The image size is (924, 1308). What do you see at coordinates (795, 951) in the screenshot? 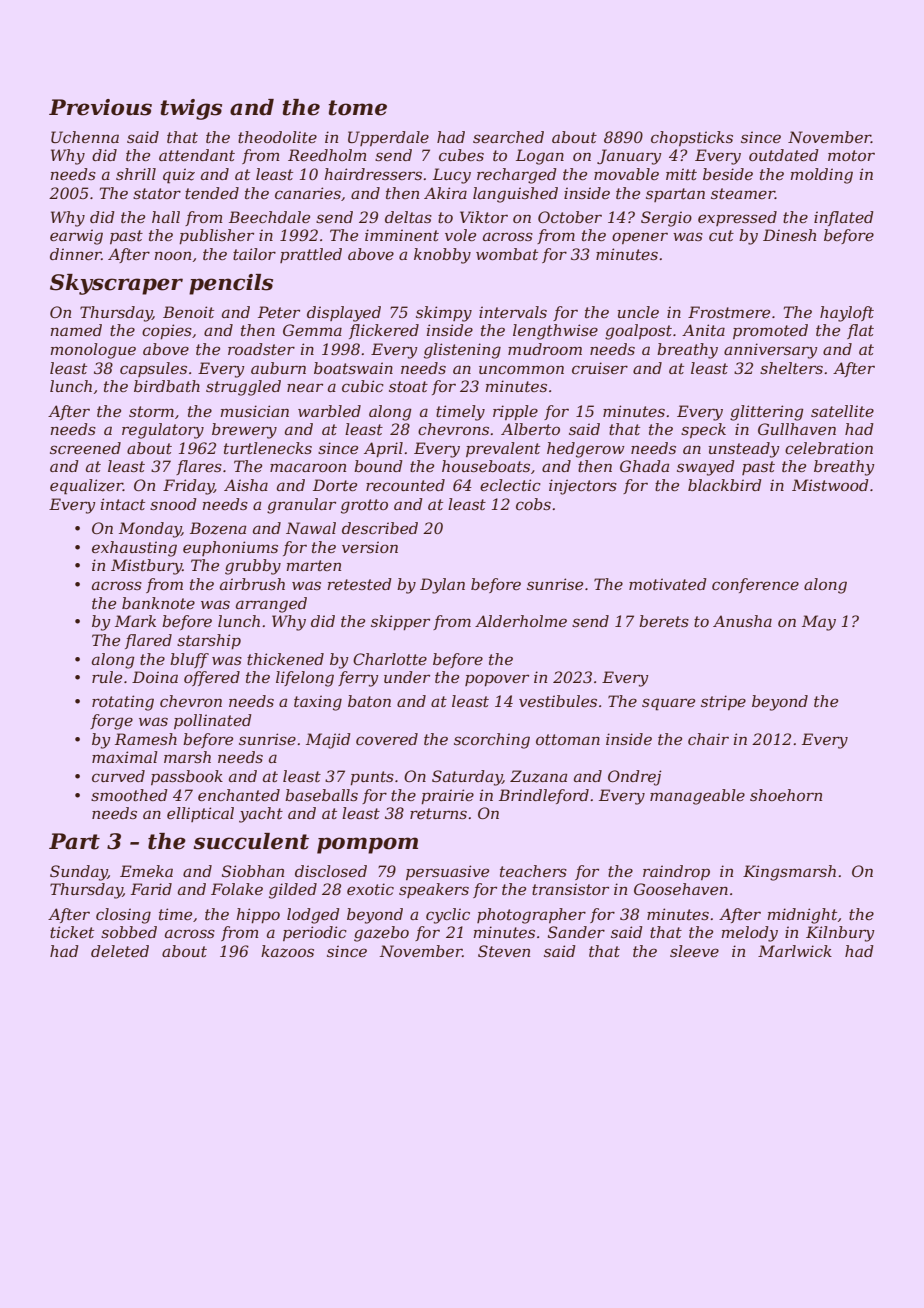
I see `Marlwick` at bounding box center [795, 951].
